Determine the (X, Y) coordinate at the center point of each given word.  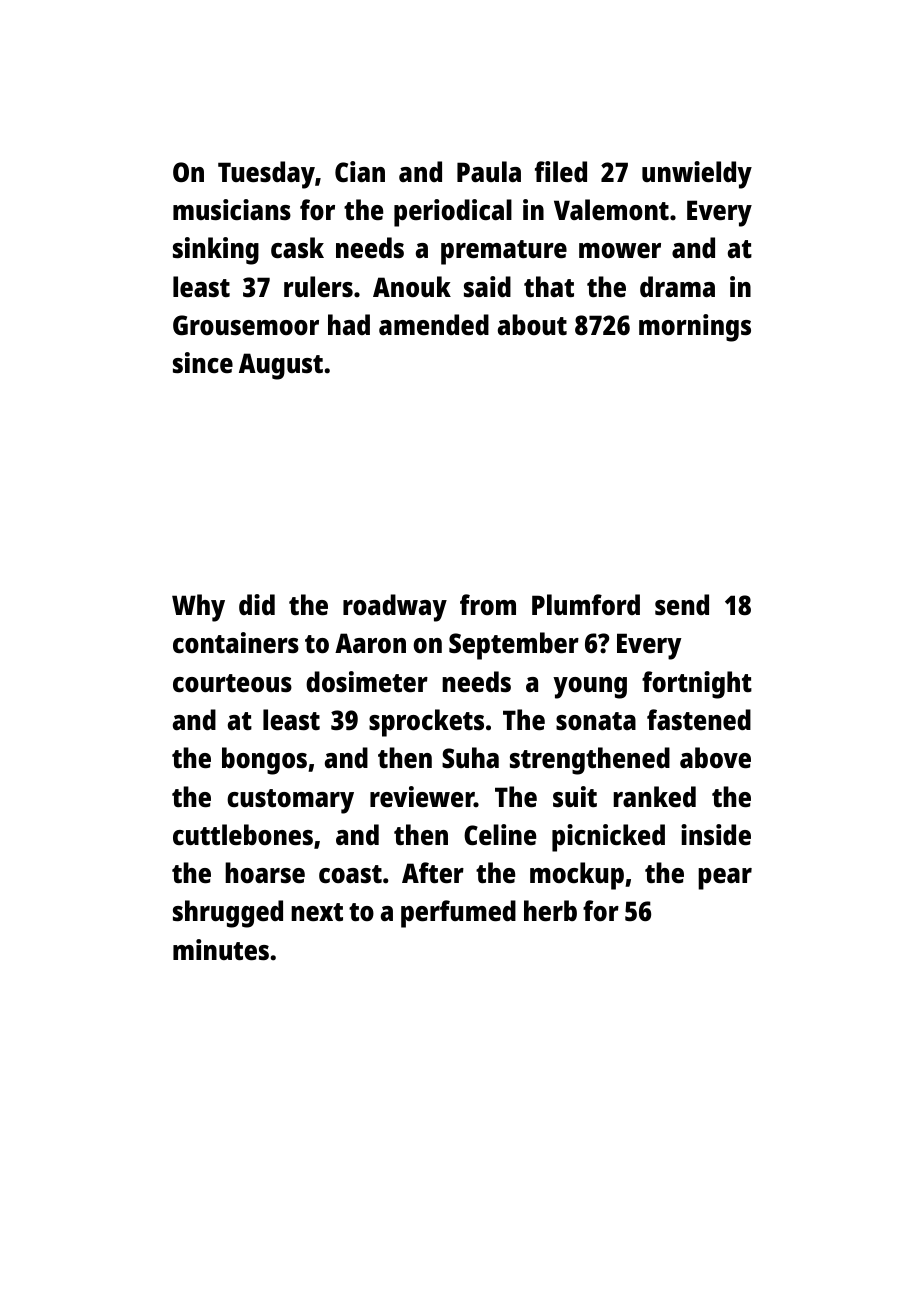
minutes (221, 950)
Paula (489, 171)
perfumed (458, 914)
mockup (577, 876)
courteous (232, 683)
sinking (216, 251)
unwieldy (697, 175)
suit (575, 796)
